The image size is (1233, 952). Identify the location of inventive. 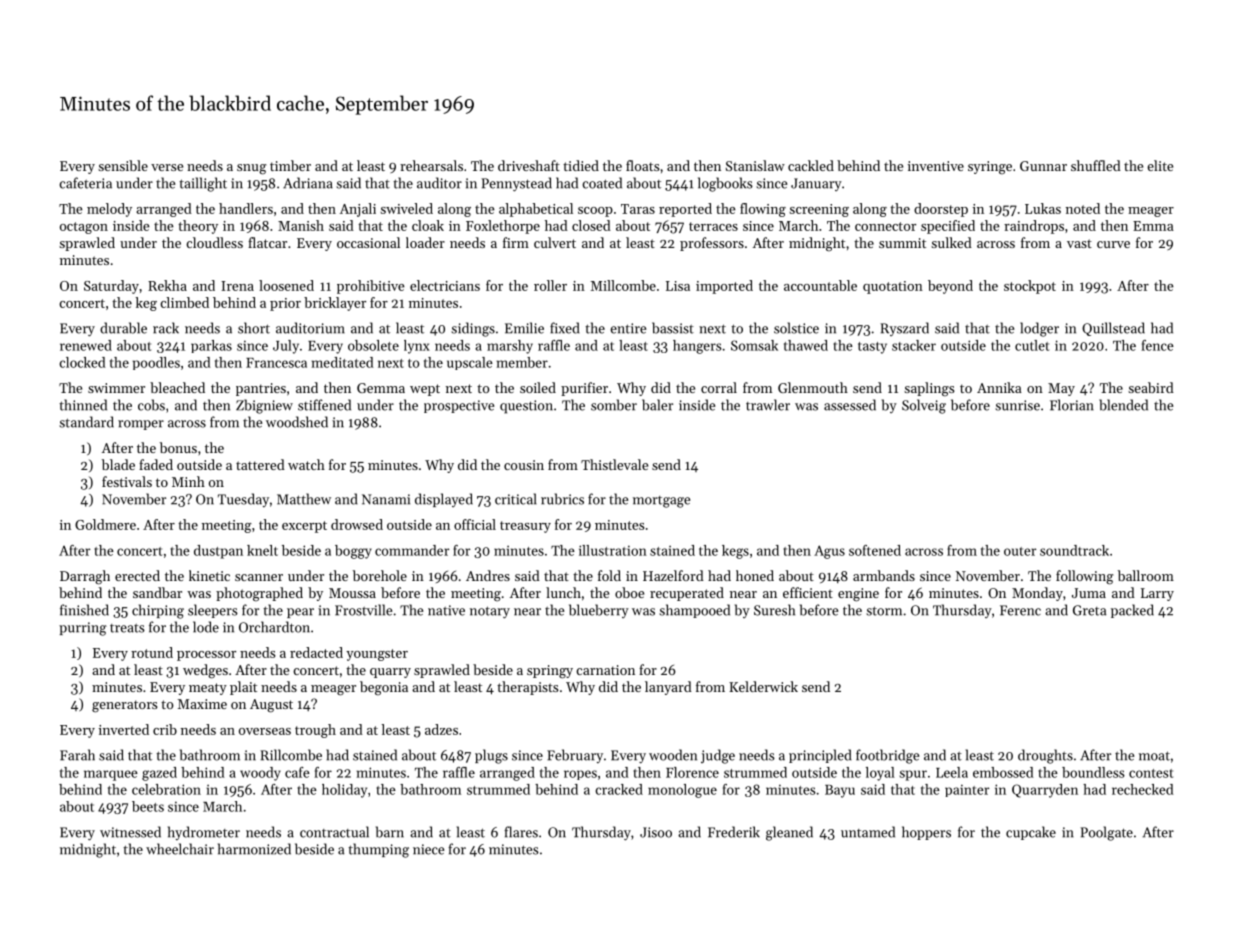
(936, 166).
